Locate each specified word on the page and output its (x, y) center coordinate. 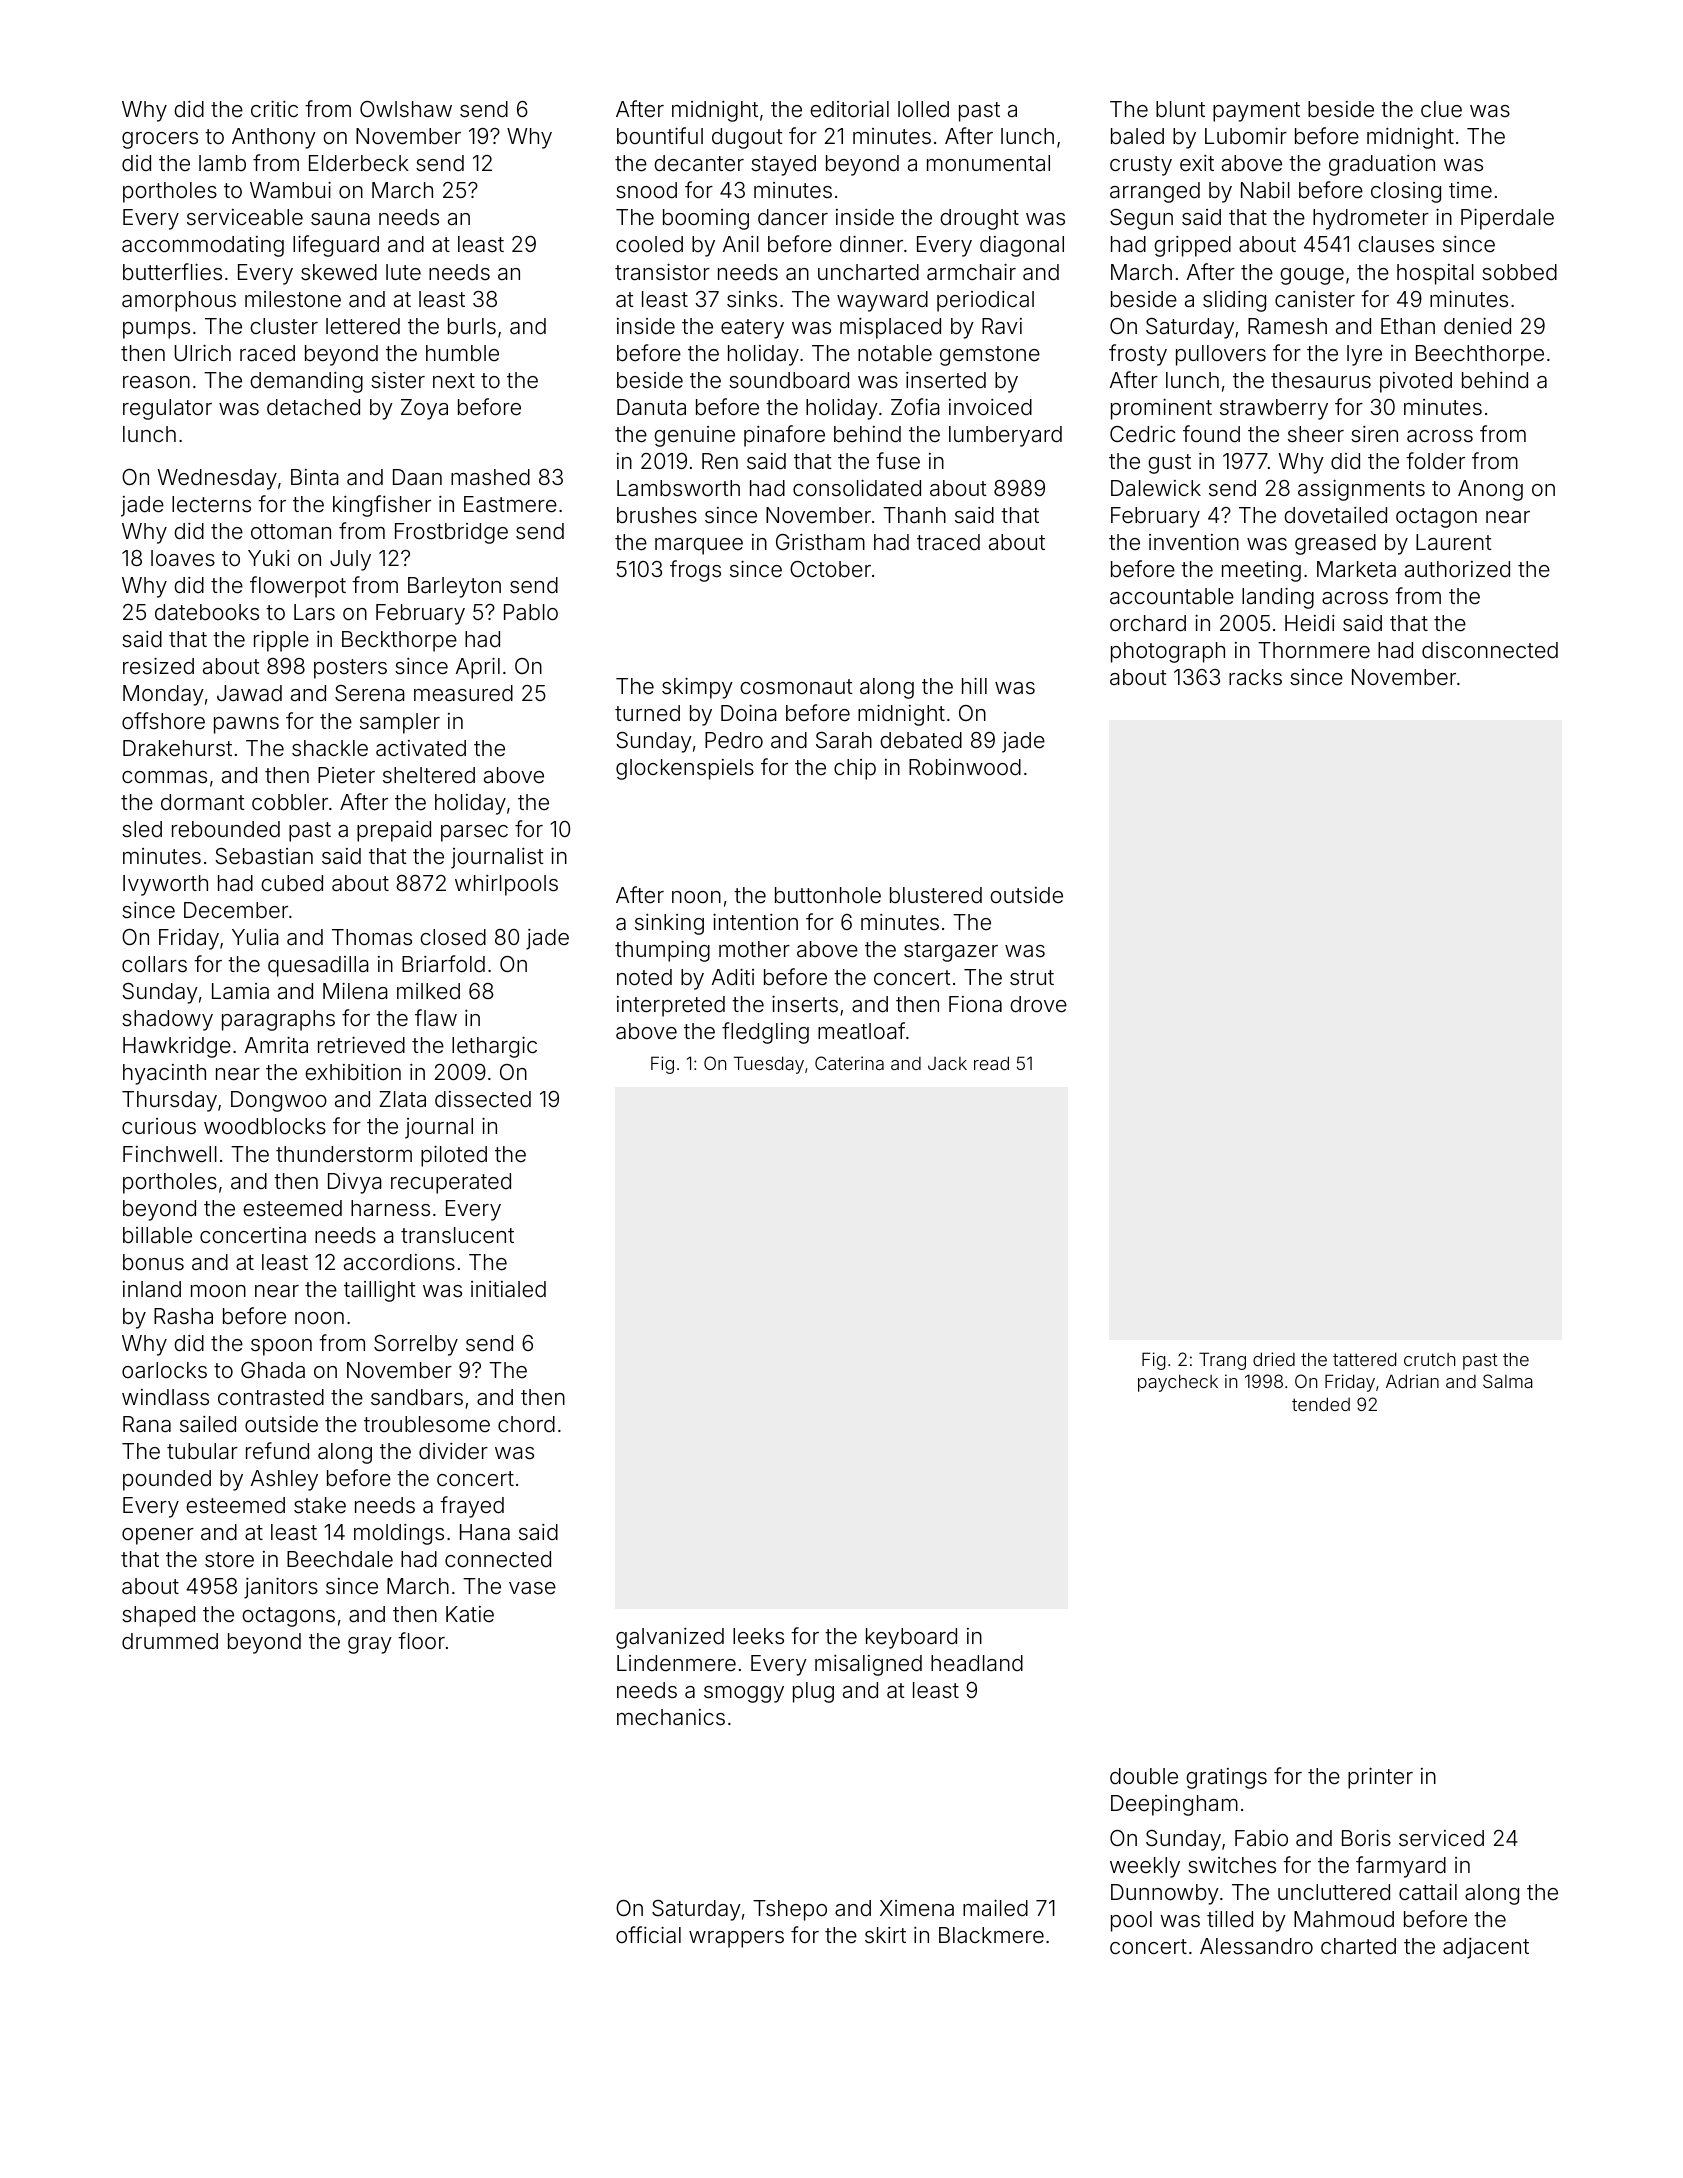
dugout (747, 138)
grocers (160, 140)
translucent (457, 1235)
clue (1441, 109)
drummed (170, 1641)
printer (1380, 1778)
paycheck (1178, 1383)
